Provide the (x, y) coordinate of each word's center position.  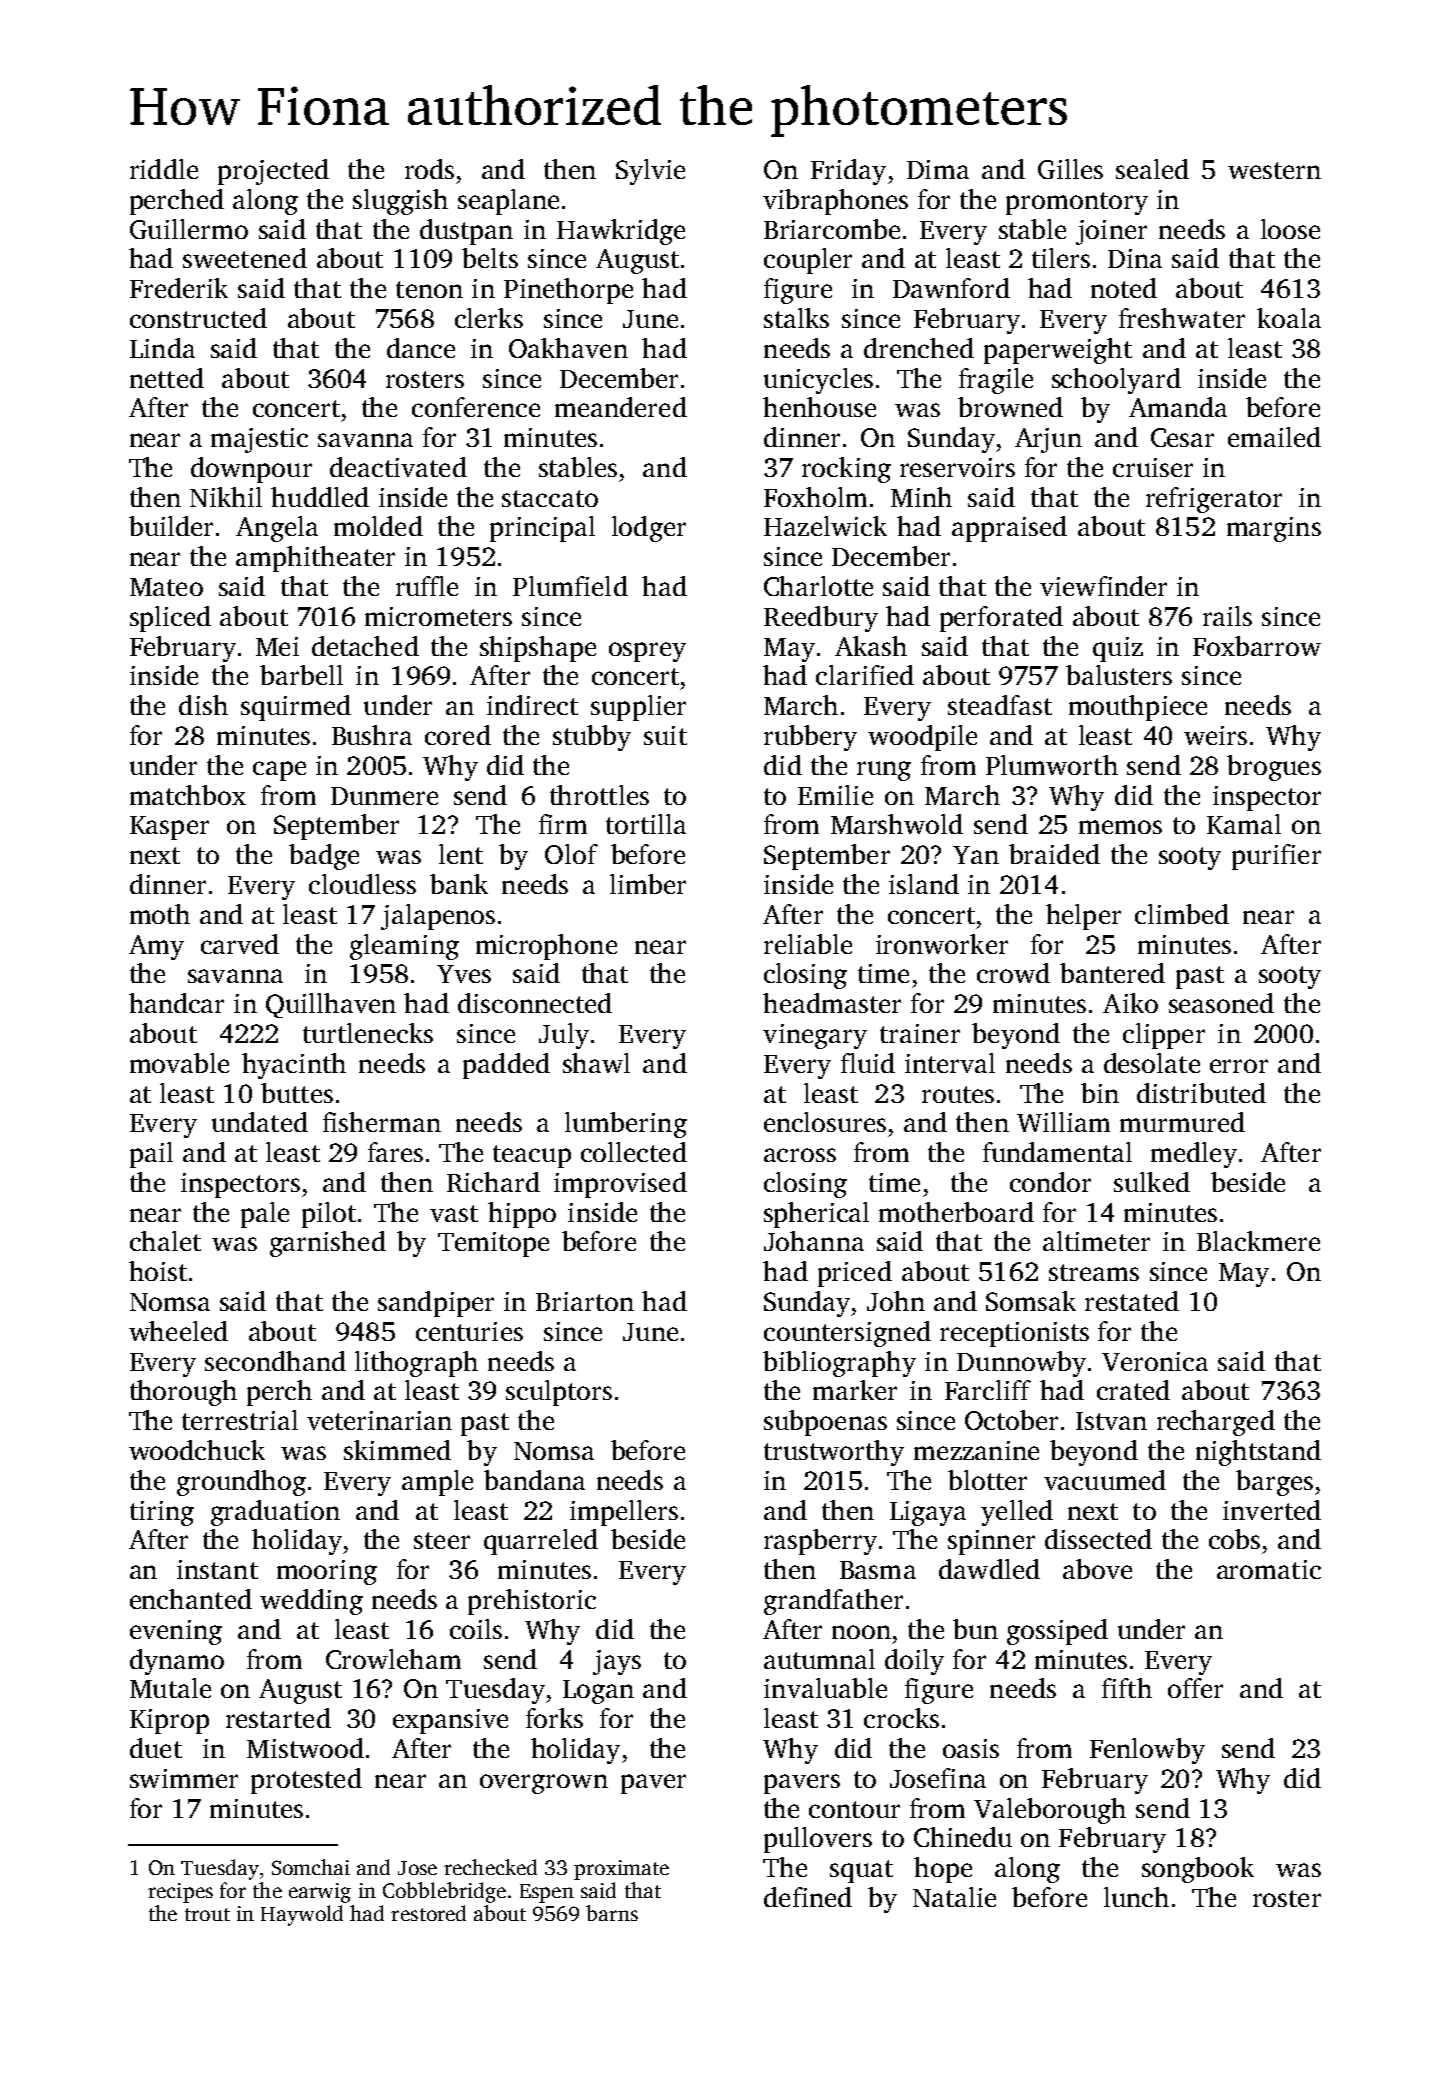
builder (171, 526)
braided (1054, 854)
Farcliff (988, 1390)
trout (207, 1914)
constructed (198, 318)
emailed (1274, 437)
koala (1289, 318)
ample (437, 1483)
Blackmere (1258, 1241)
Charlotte (818, 586)
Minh (921, 497)
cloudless (362, 884)
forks (554, 1718)
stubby (592, 738)
